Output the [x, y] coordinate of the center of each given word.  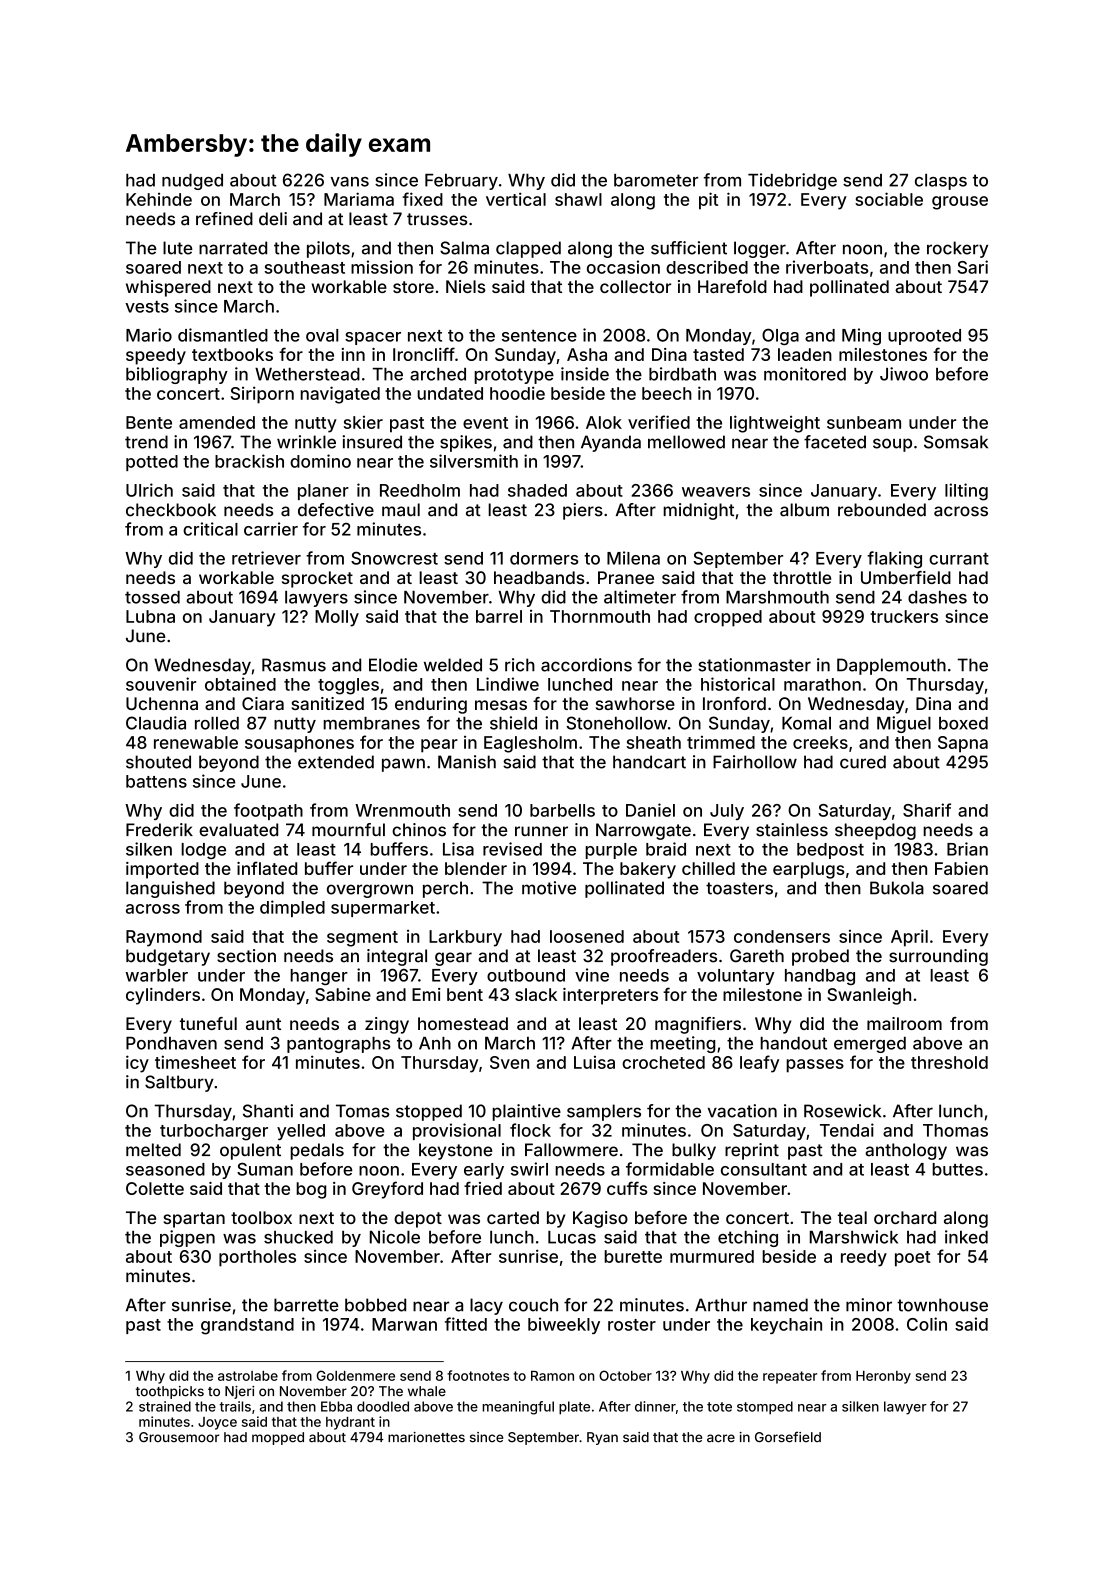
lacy [486, 1306]
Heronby [883, 1377]
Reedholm [420, 490]
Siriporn [262, 395]
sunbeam [864, 422]
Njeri [239, 1392]
